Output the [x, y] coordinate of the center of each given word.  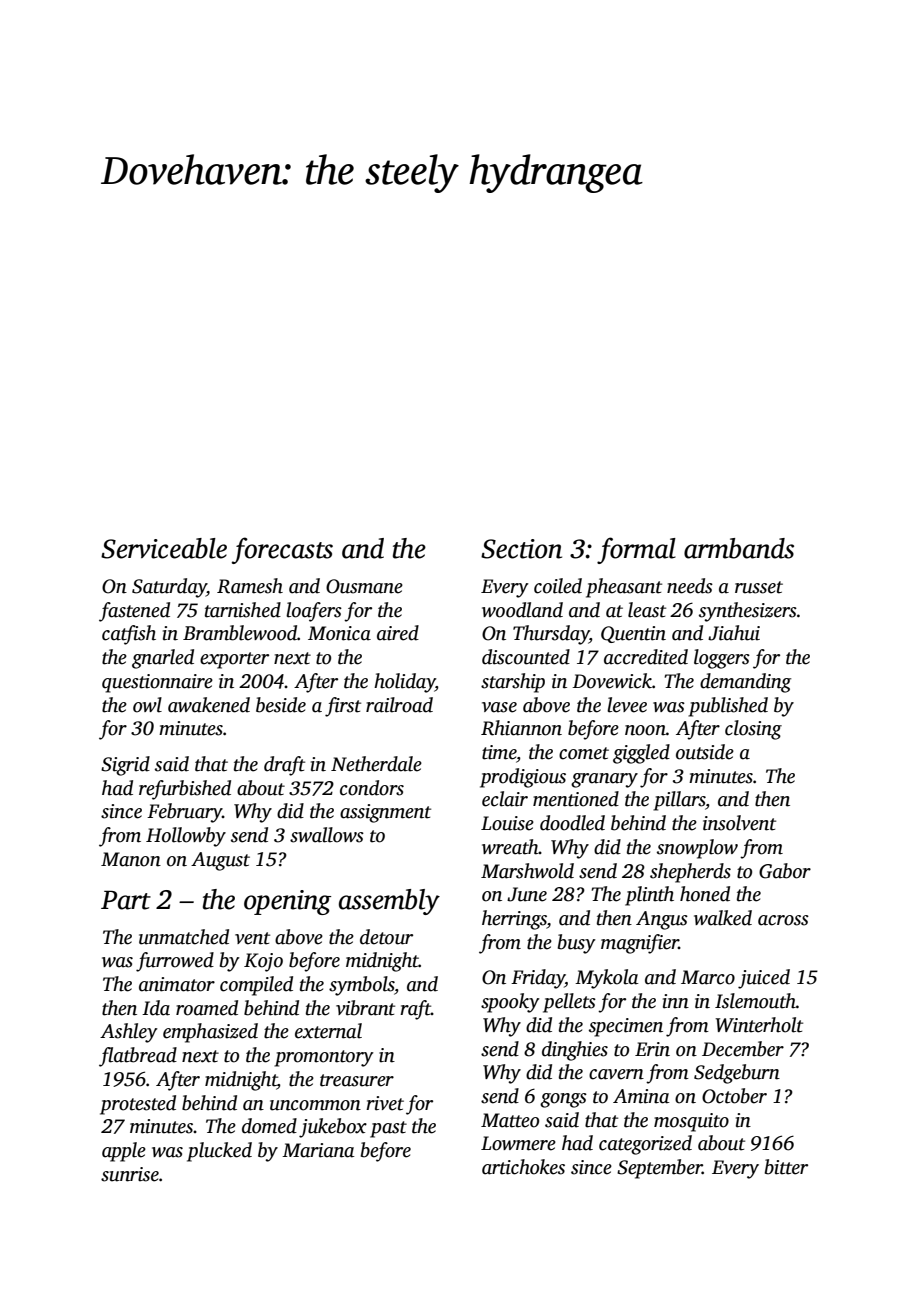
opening [287, 902]
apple [124, 1152]
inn [676, 1001]
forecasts [282, 550]
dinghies [575, 1051]
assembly [389, 902]
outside [705, 752]
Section [521, 549]
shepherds [690, 873]
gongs [563, 1100]
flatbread [138, 1057]
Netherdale [376, 764]
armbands [739, 548]
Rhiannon [521, 728]
